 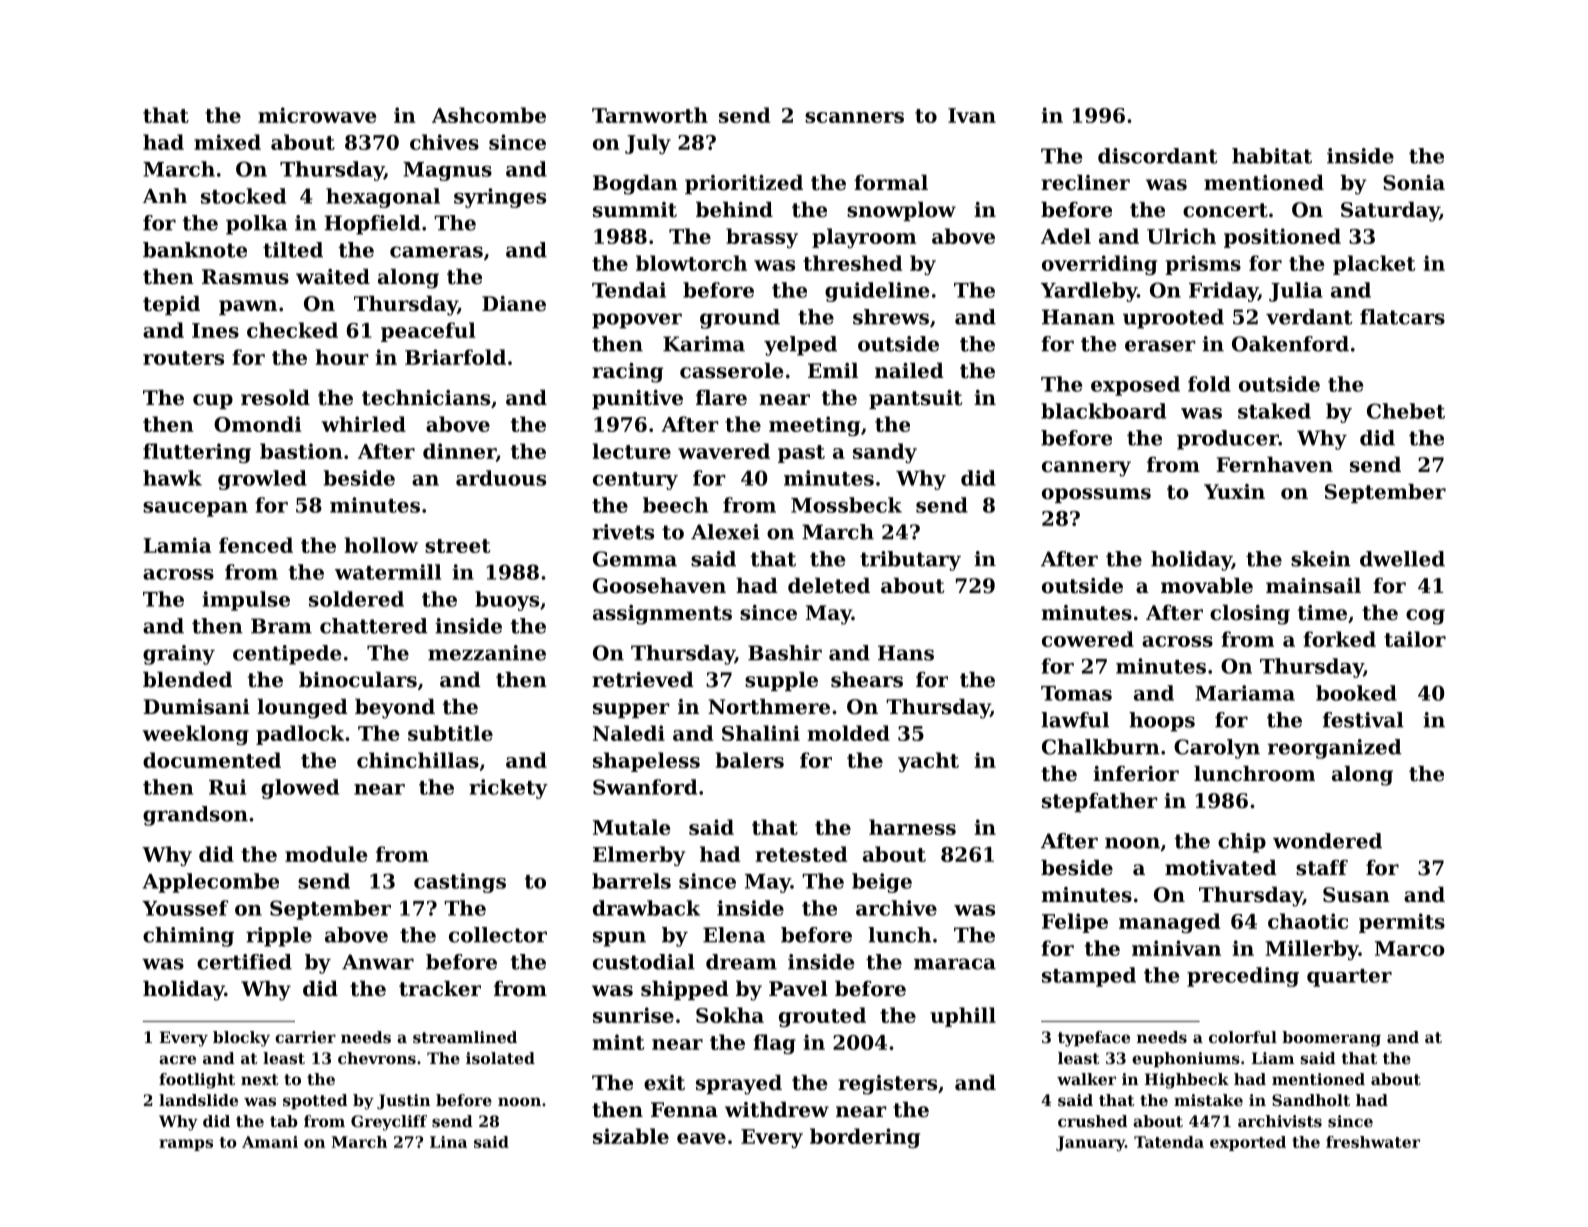 I want to click on Diane, so click(x=514, y=304).
